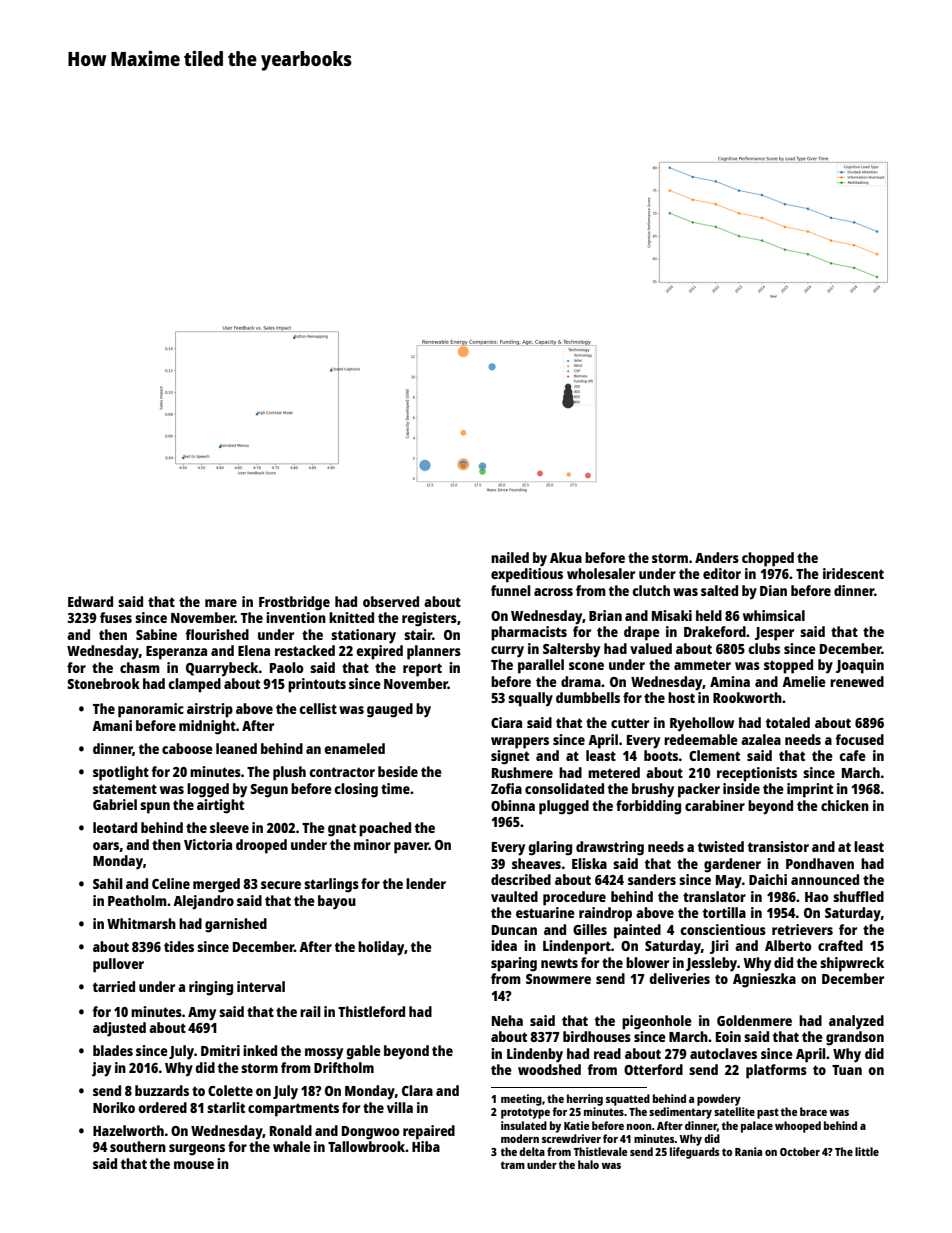 The width and height of the screenshot is (952, 1233). Describe the element at coordinates (589, 863) in the screenshot. I see `Eliska` at that location.
